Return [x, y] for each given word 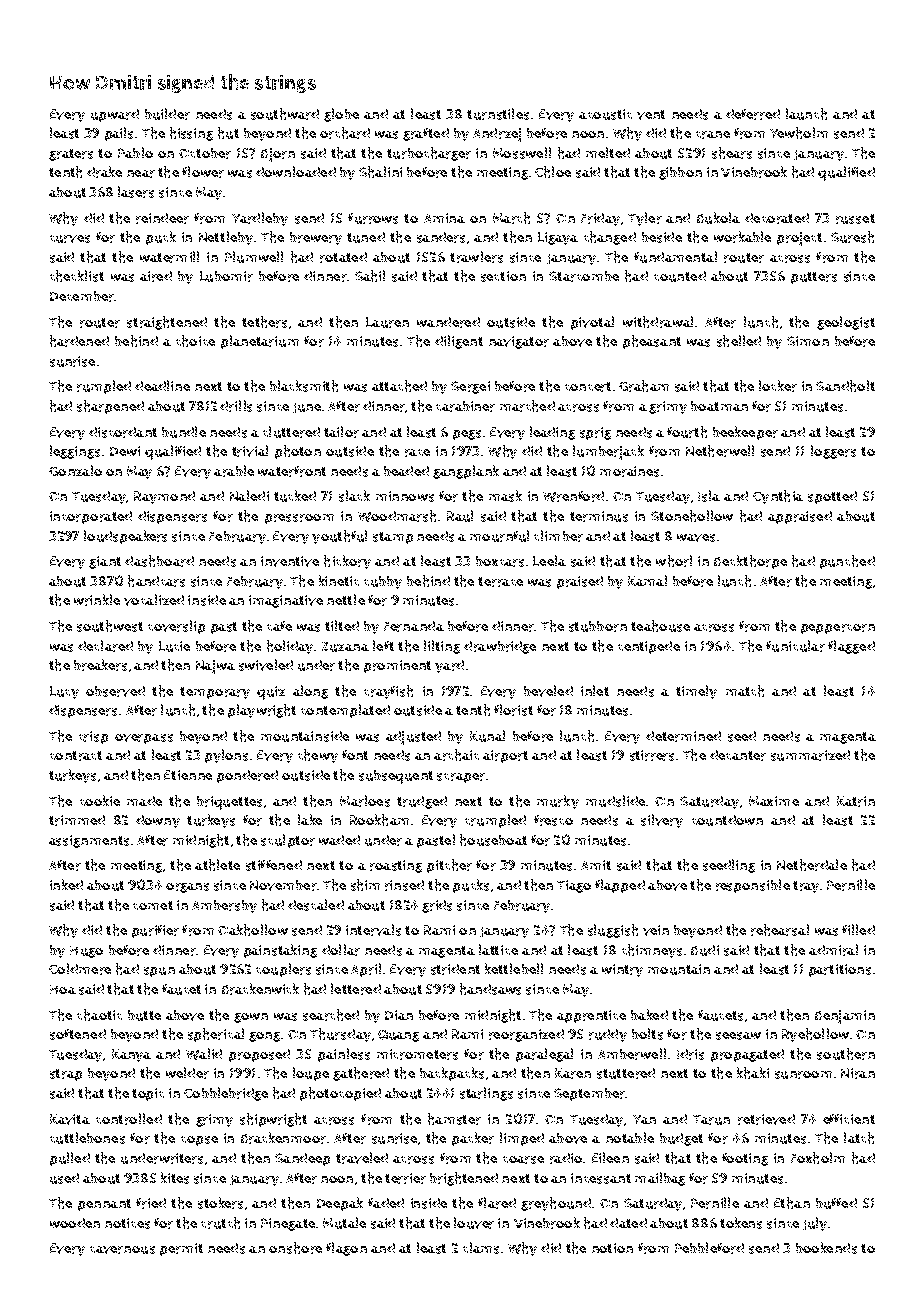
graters [71, 155]
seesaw [738, 1036]
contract [76, 756]
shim [365, 885]
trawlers [476, 257]
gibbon [680, 173]
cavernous [122, 1250]
